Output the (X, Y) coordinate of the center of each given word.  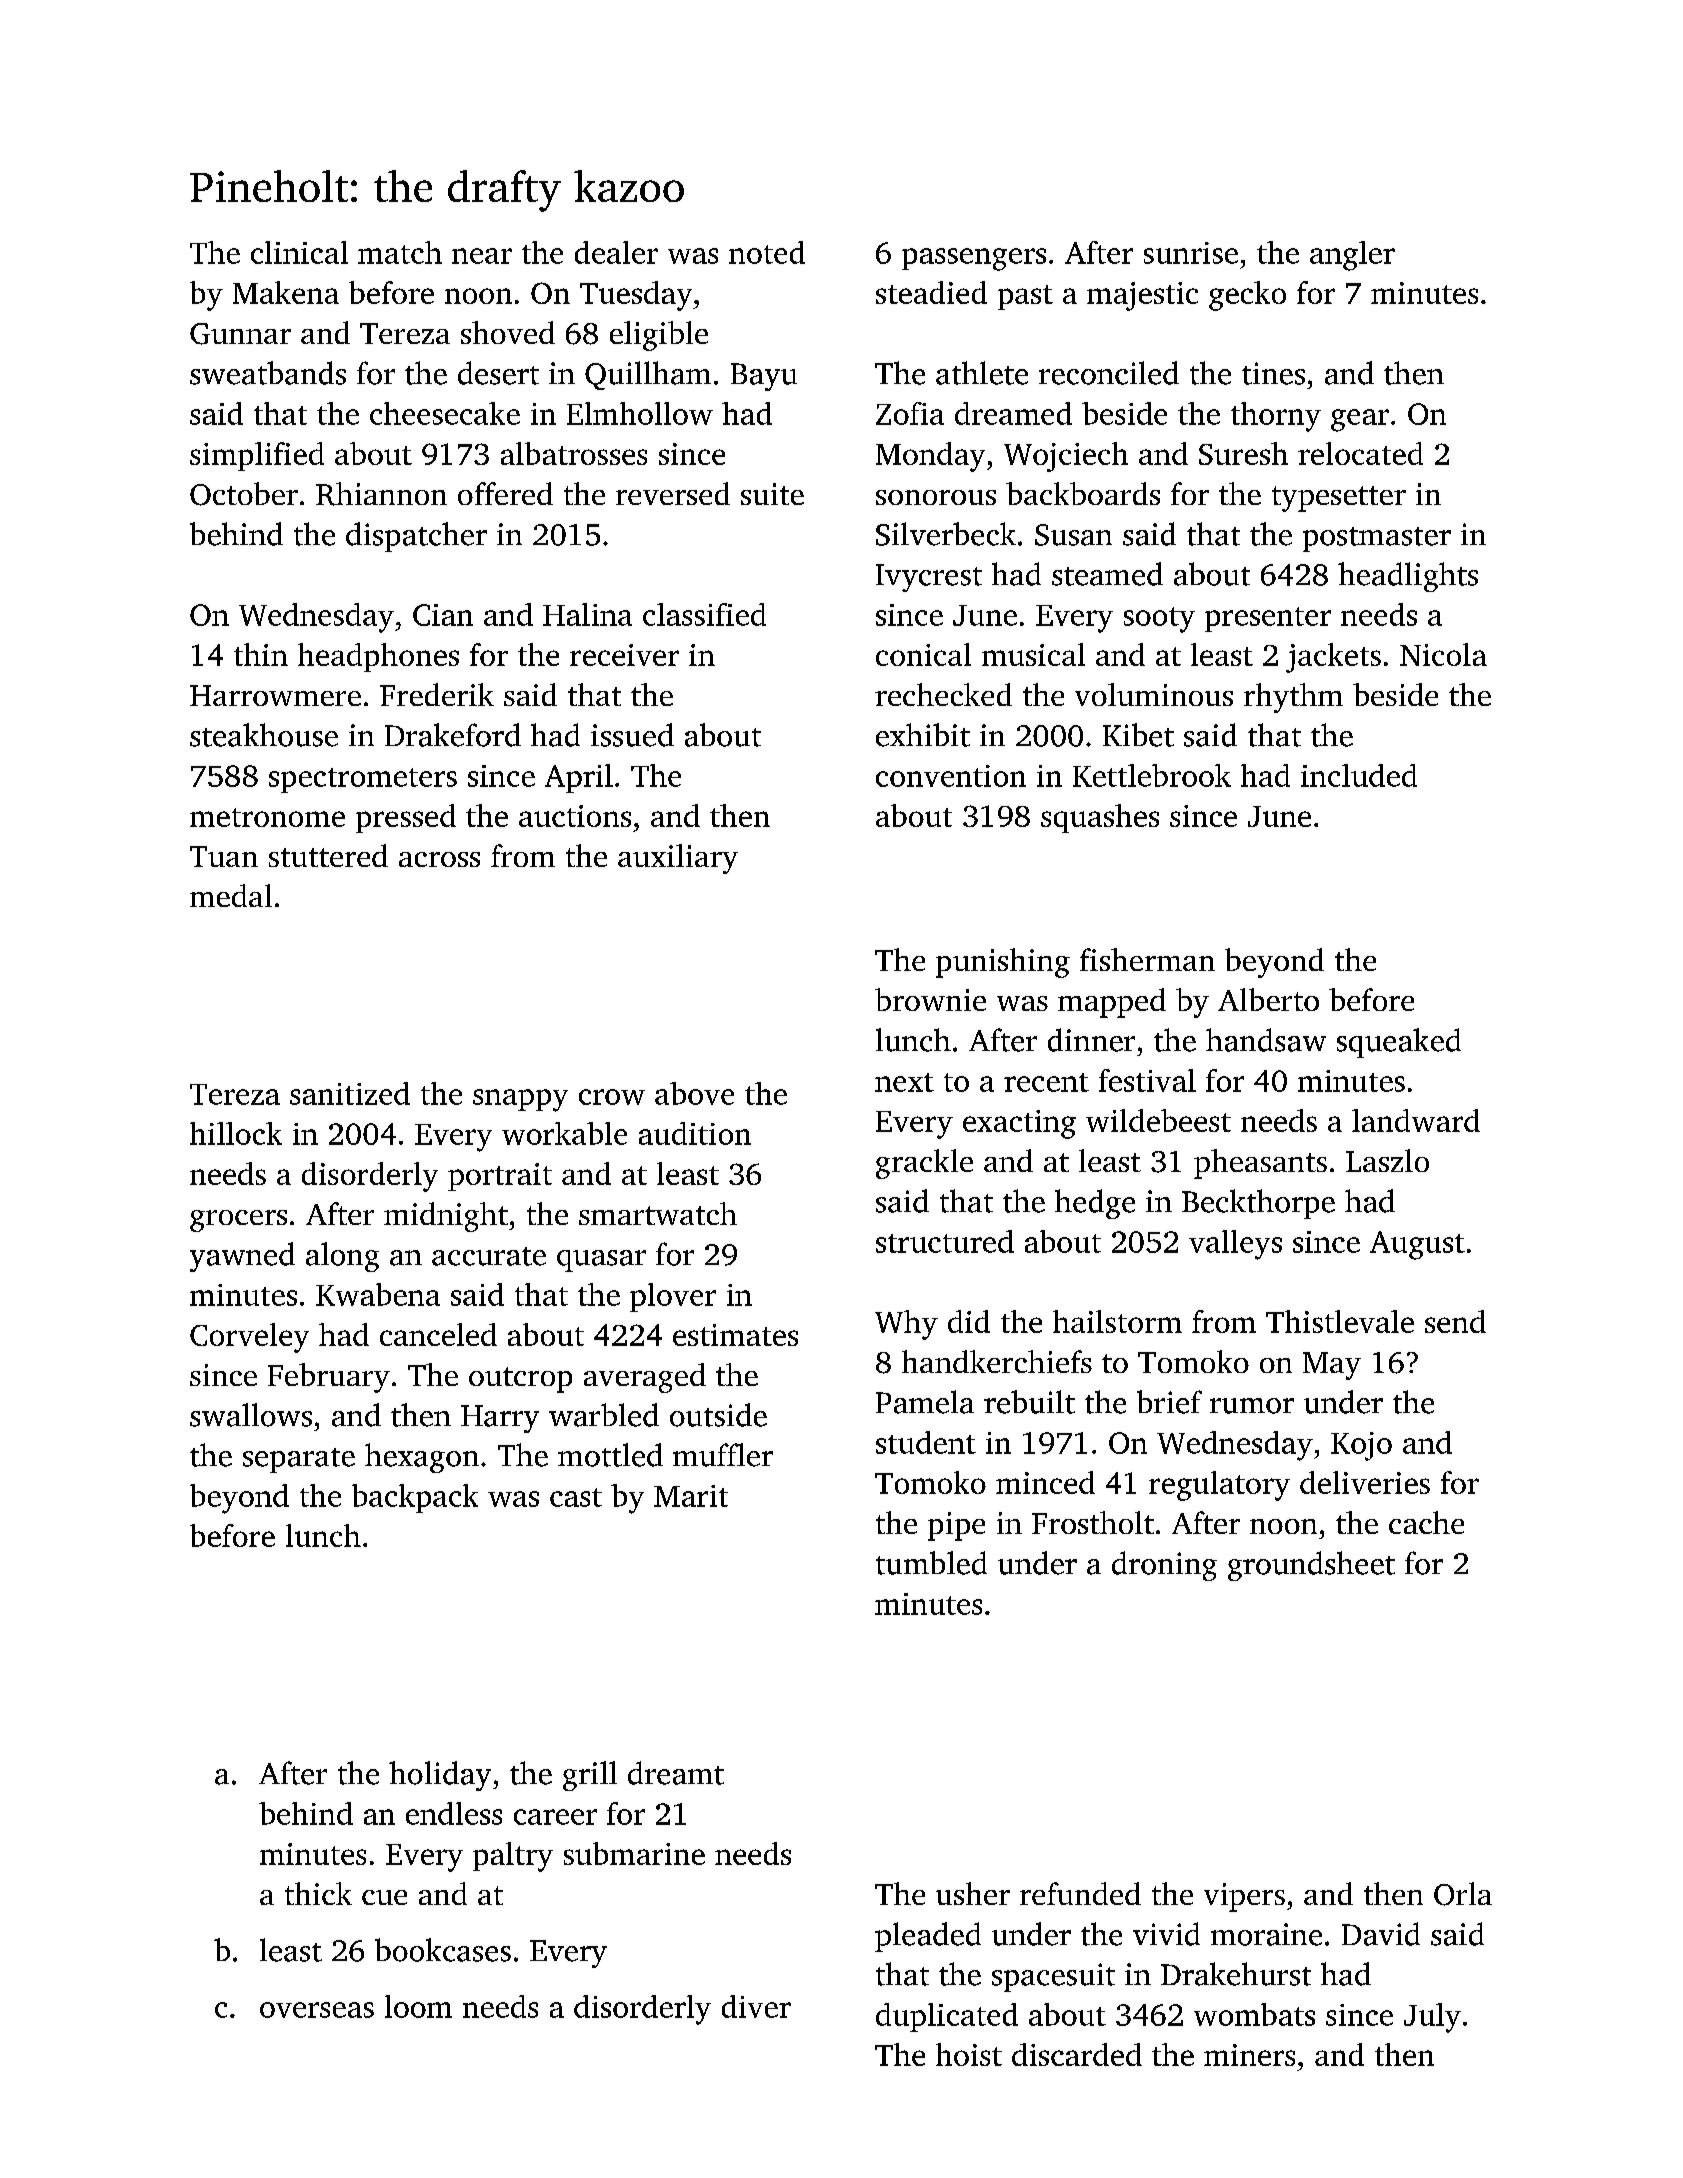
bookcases (443, 1950)
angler (1352, 256)
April (579, 778)
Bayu (764, 377)
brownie (930, 999)
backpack (415, 1498)
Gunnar (240, 334)
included (1359, 775)
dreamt (676, 1773)
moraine (1266, 1934)
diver (756, 2006)
